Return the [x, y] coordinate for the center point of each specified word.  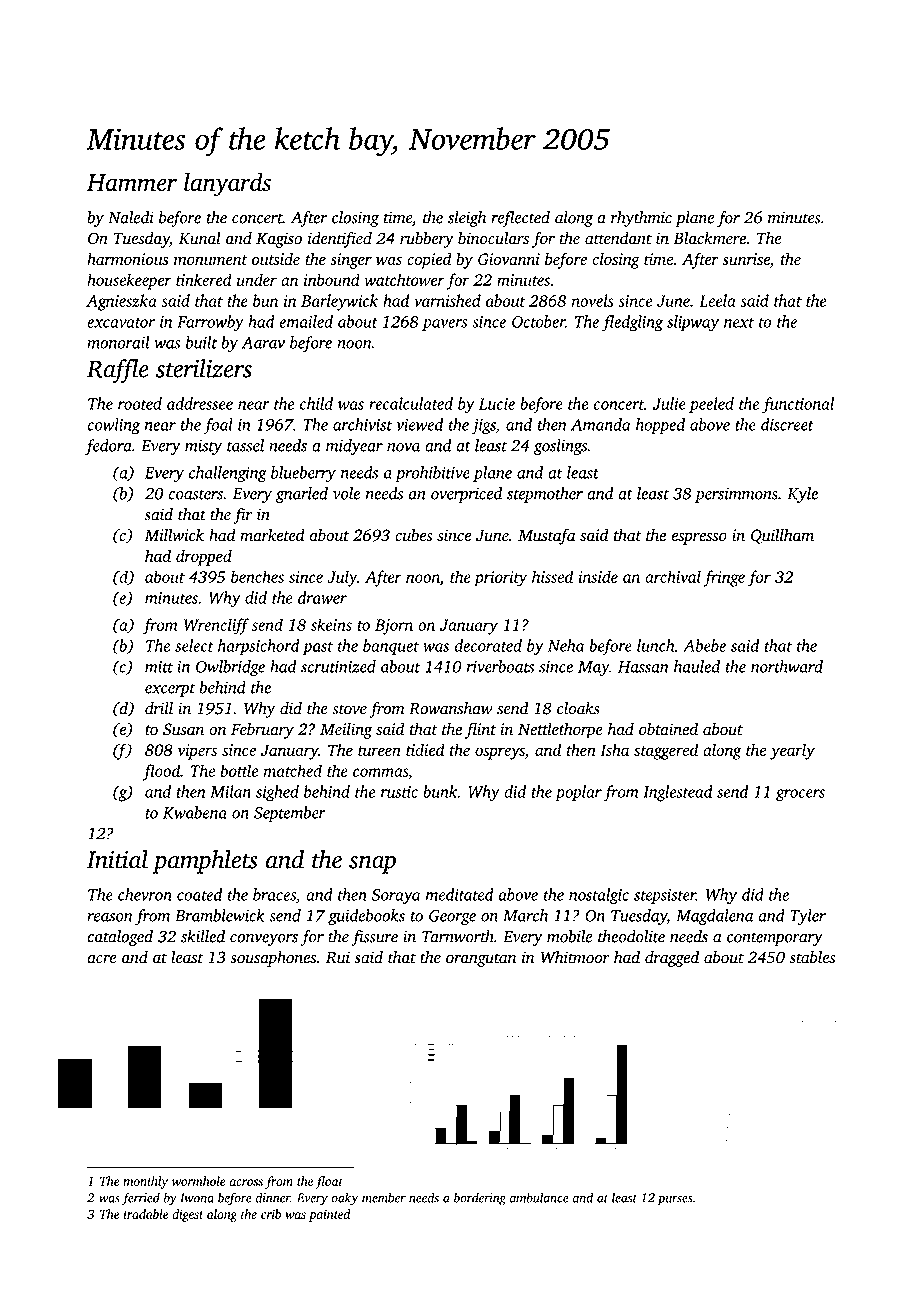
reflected [520, 219]
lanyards [227, 184]
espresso [699, 538]
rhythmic [641, 219]
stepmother [545, 495]
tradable [146, 1214]
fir [242, 516]
